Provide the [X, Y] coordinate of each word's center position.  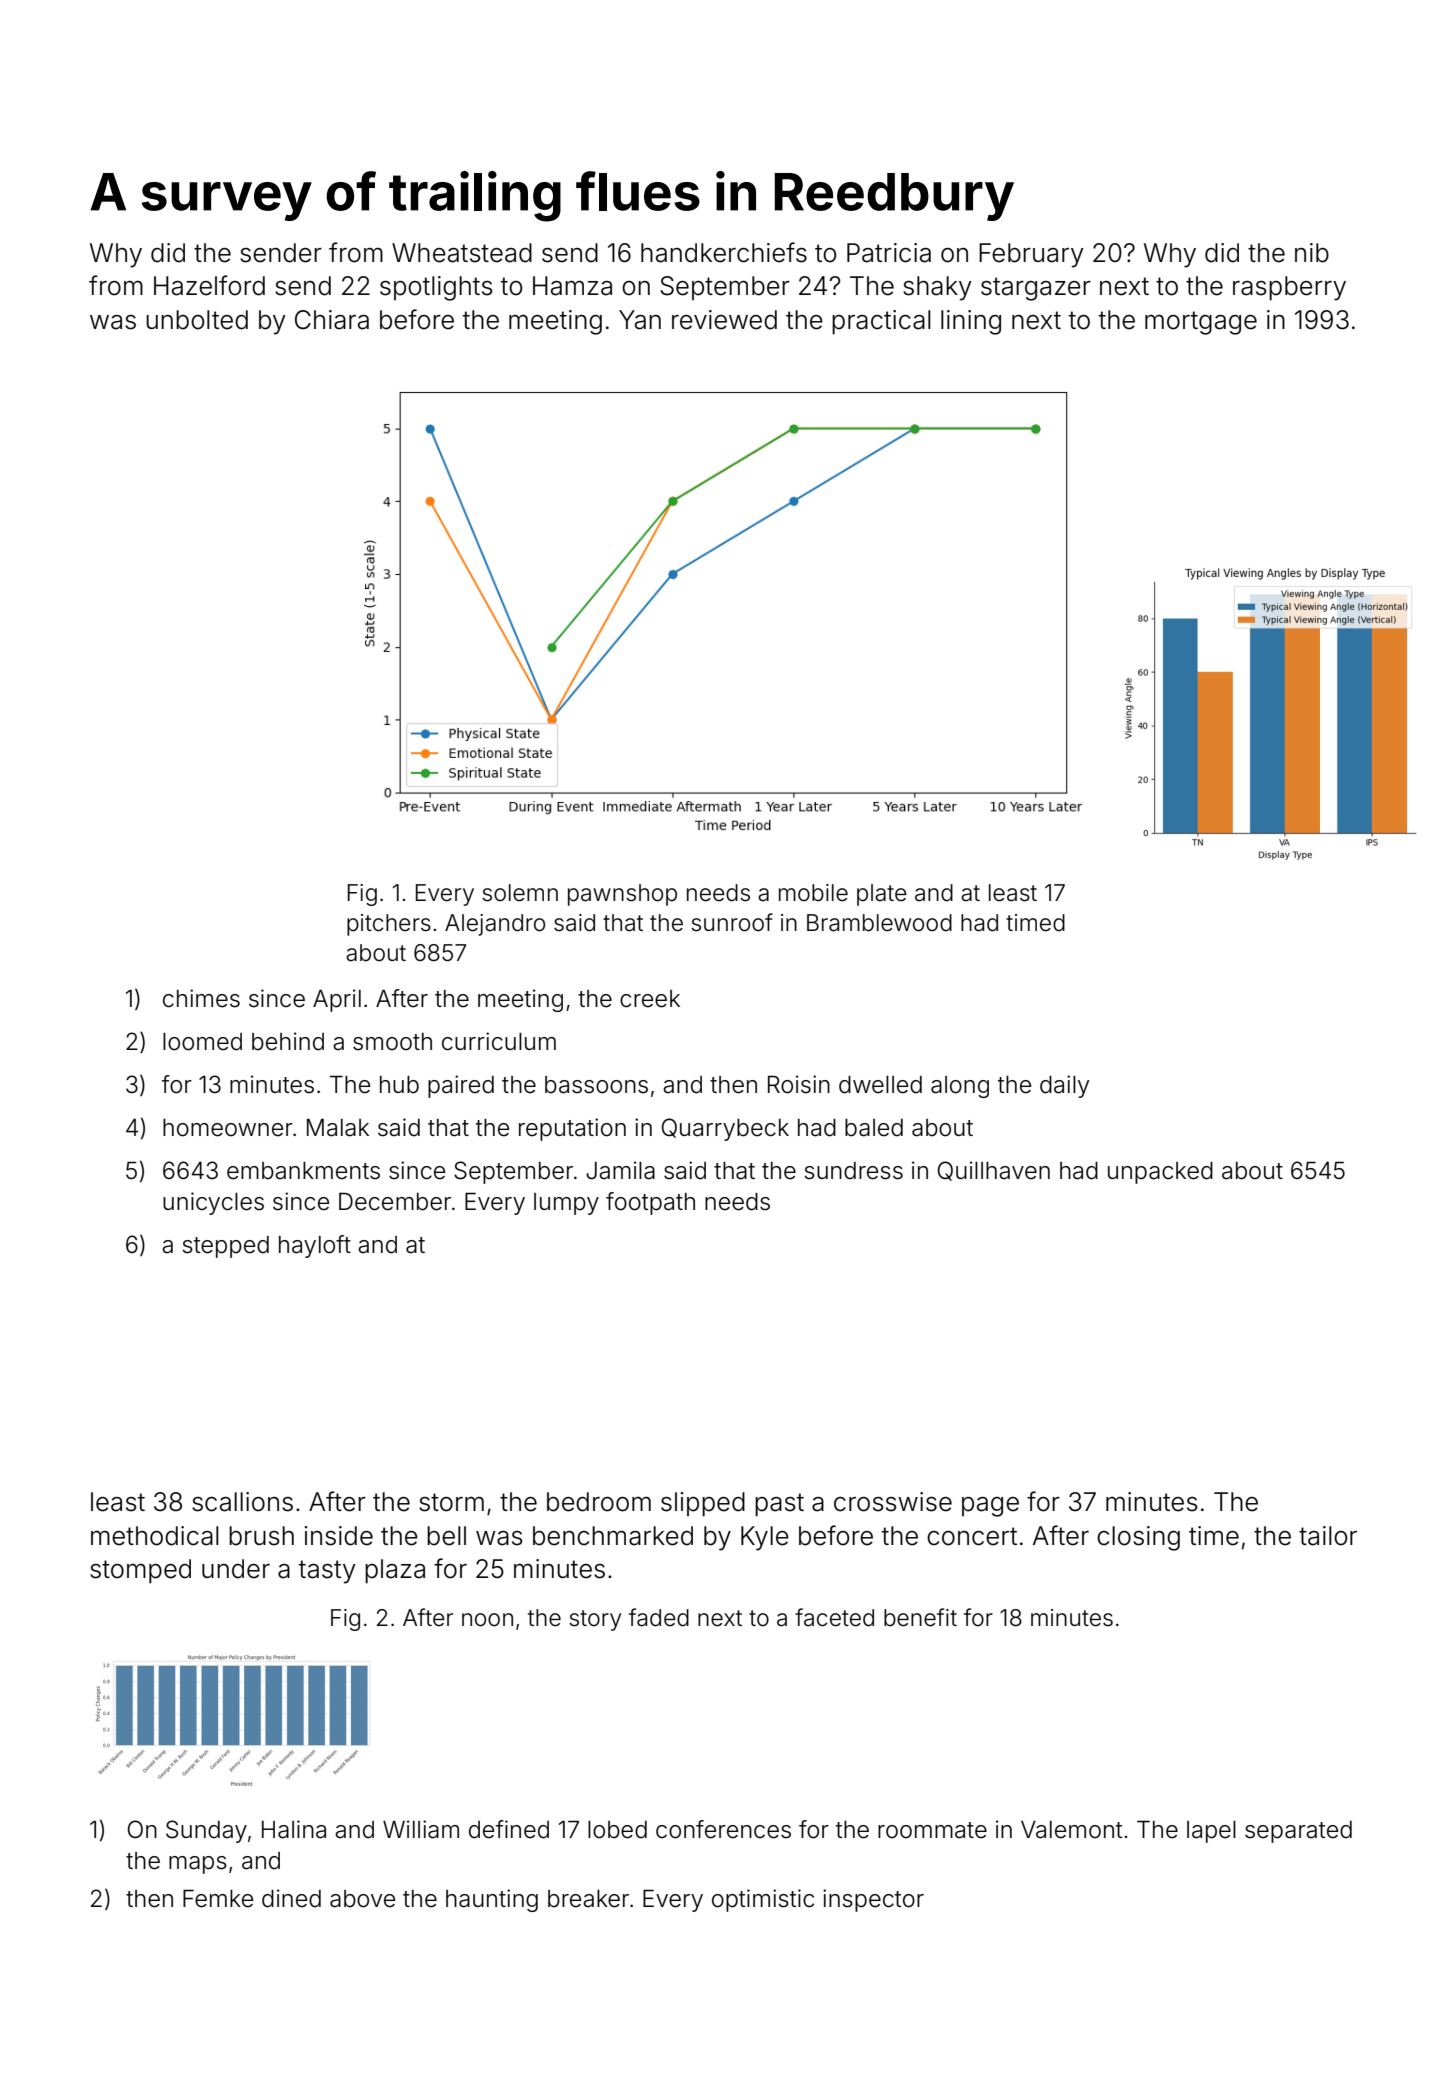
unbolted [197, 320]
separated [1298, 1832]
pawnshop [622, 895]
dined [291, 1898]
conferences [723, 1829]
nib [1312, 253]
